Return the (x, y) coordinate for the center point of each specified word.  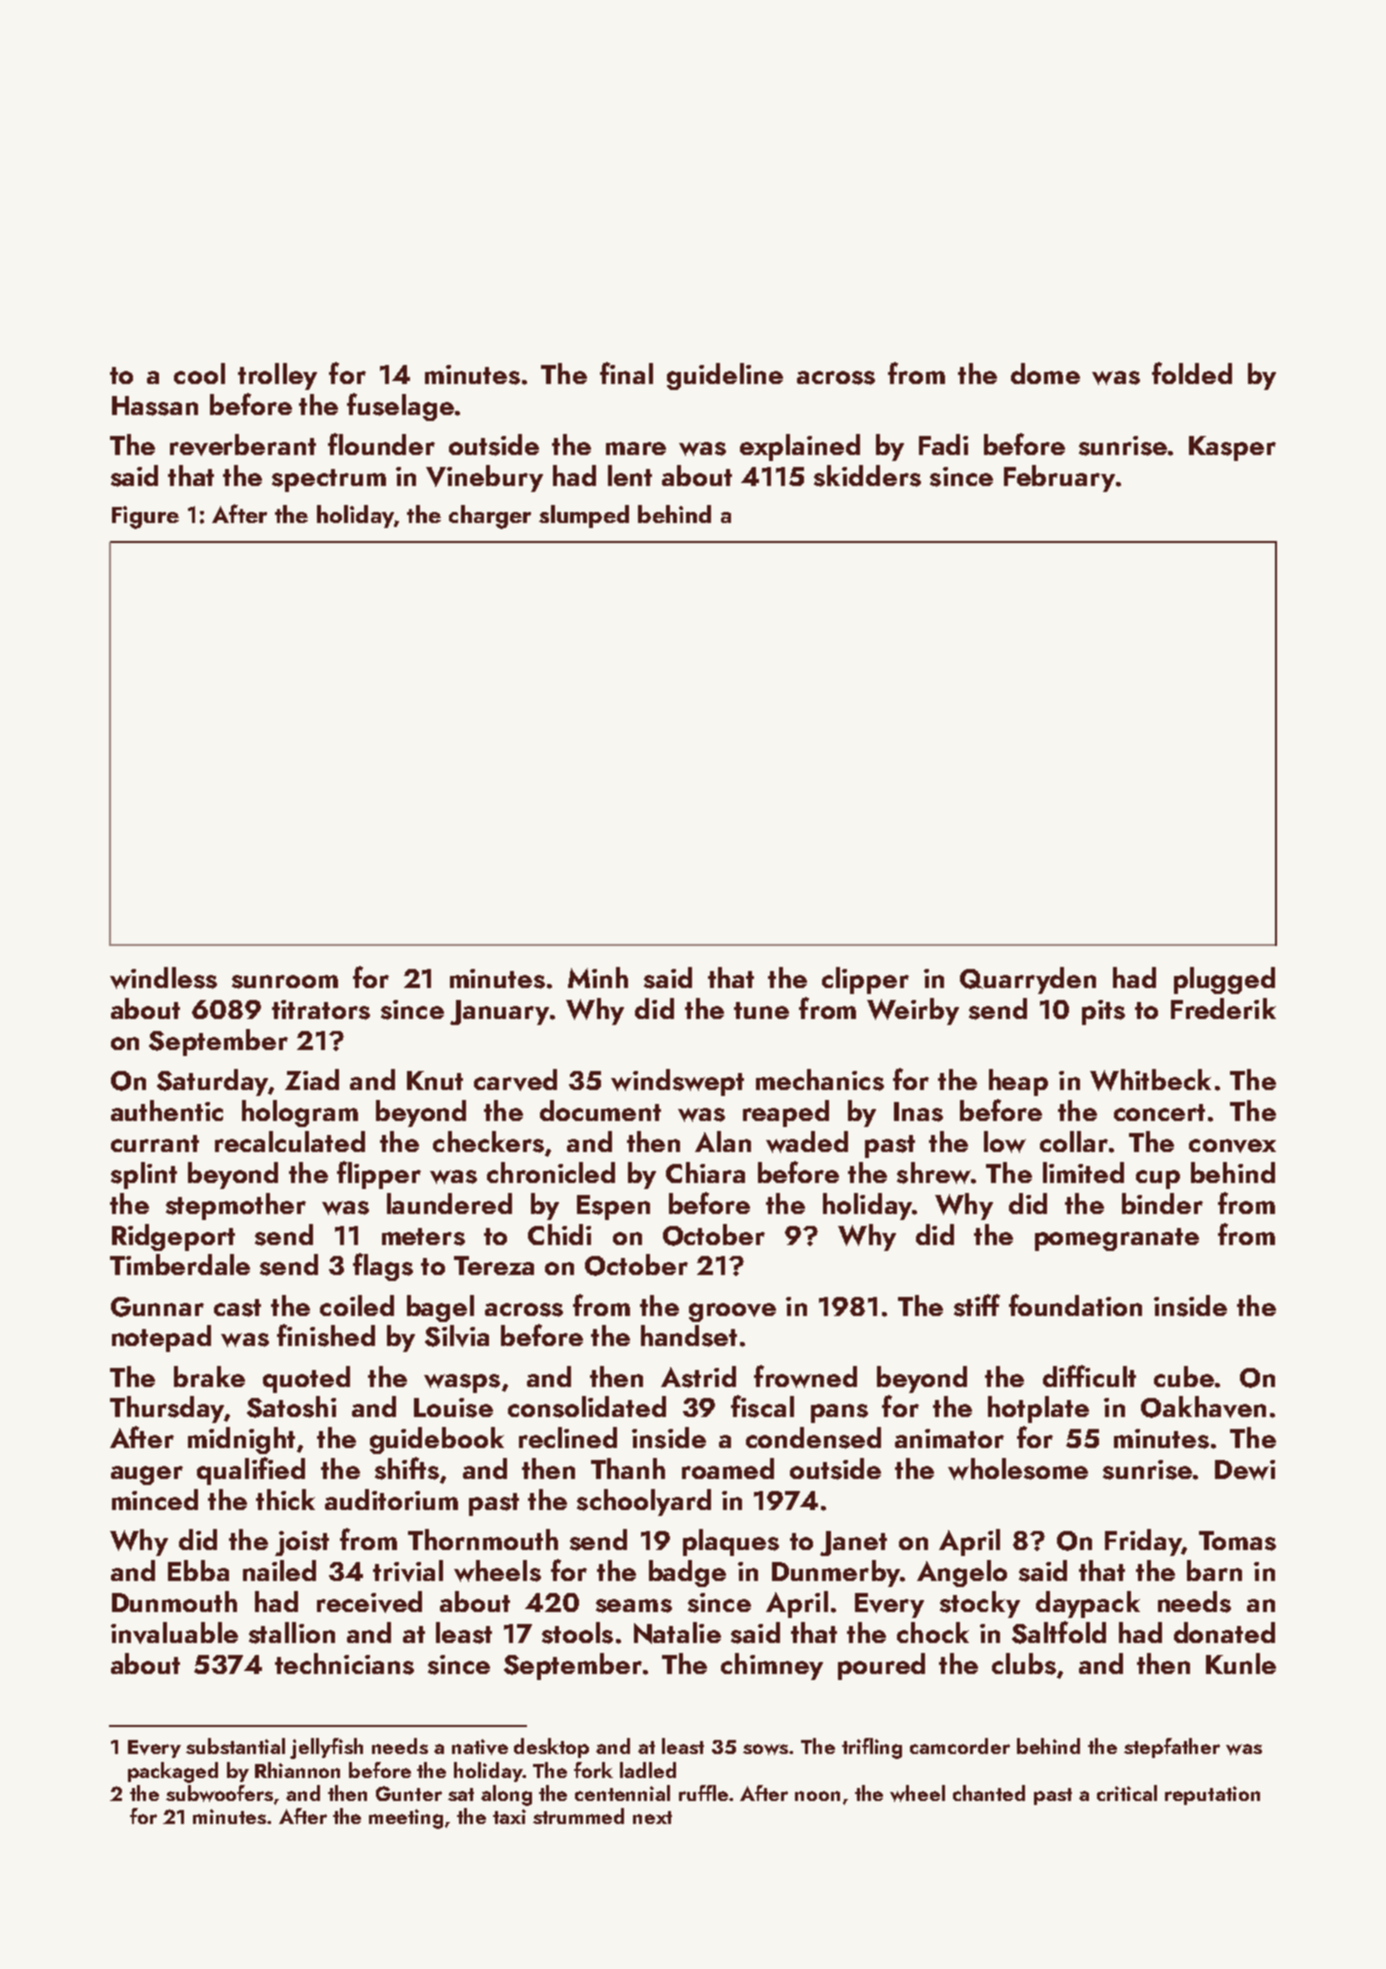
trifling (872, 1748)
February (1059, 478)
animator (949, 1438)
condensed (813, 1438)
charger (490, 517)
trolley (277, 376)
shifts (407, 1468)
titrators (321, 1010)
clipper (865, 980)
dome (1045, 373)
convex (1232, 1146)
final (626, 373)
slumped (584, 516)
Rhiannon (297, 1770)
